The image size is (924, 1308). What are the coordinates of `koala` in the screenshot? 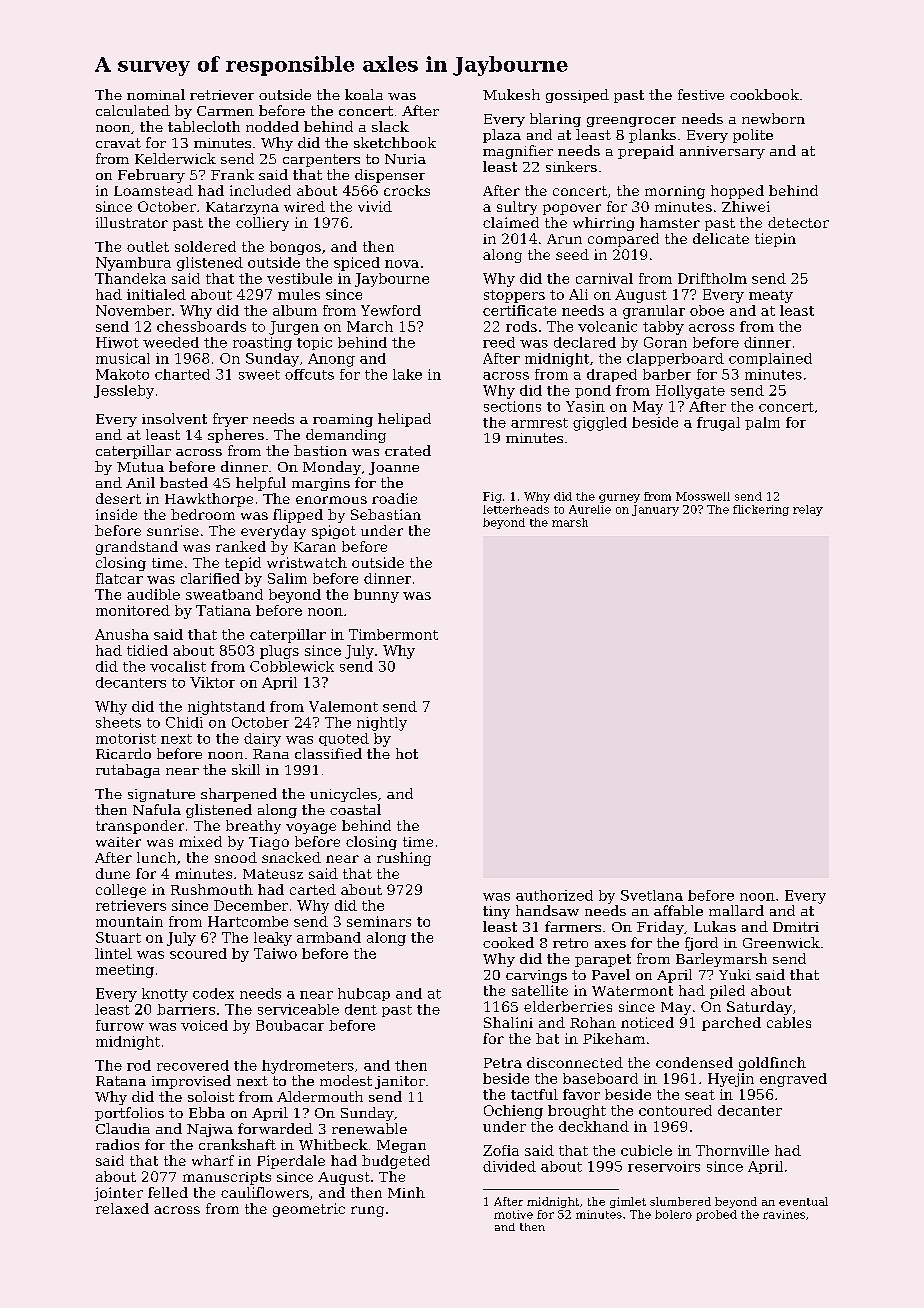 It's located at (364, 94).
